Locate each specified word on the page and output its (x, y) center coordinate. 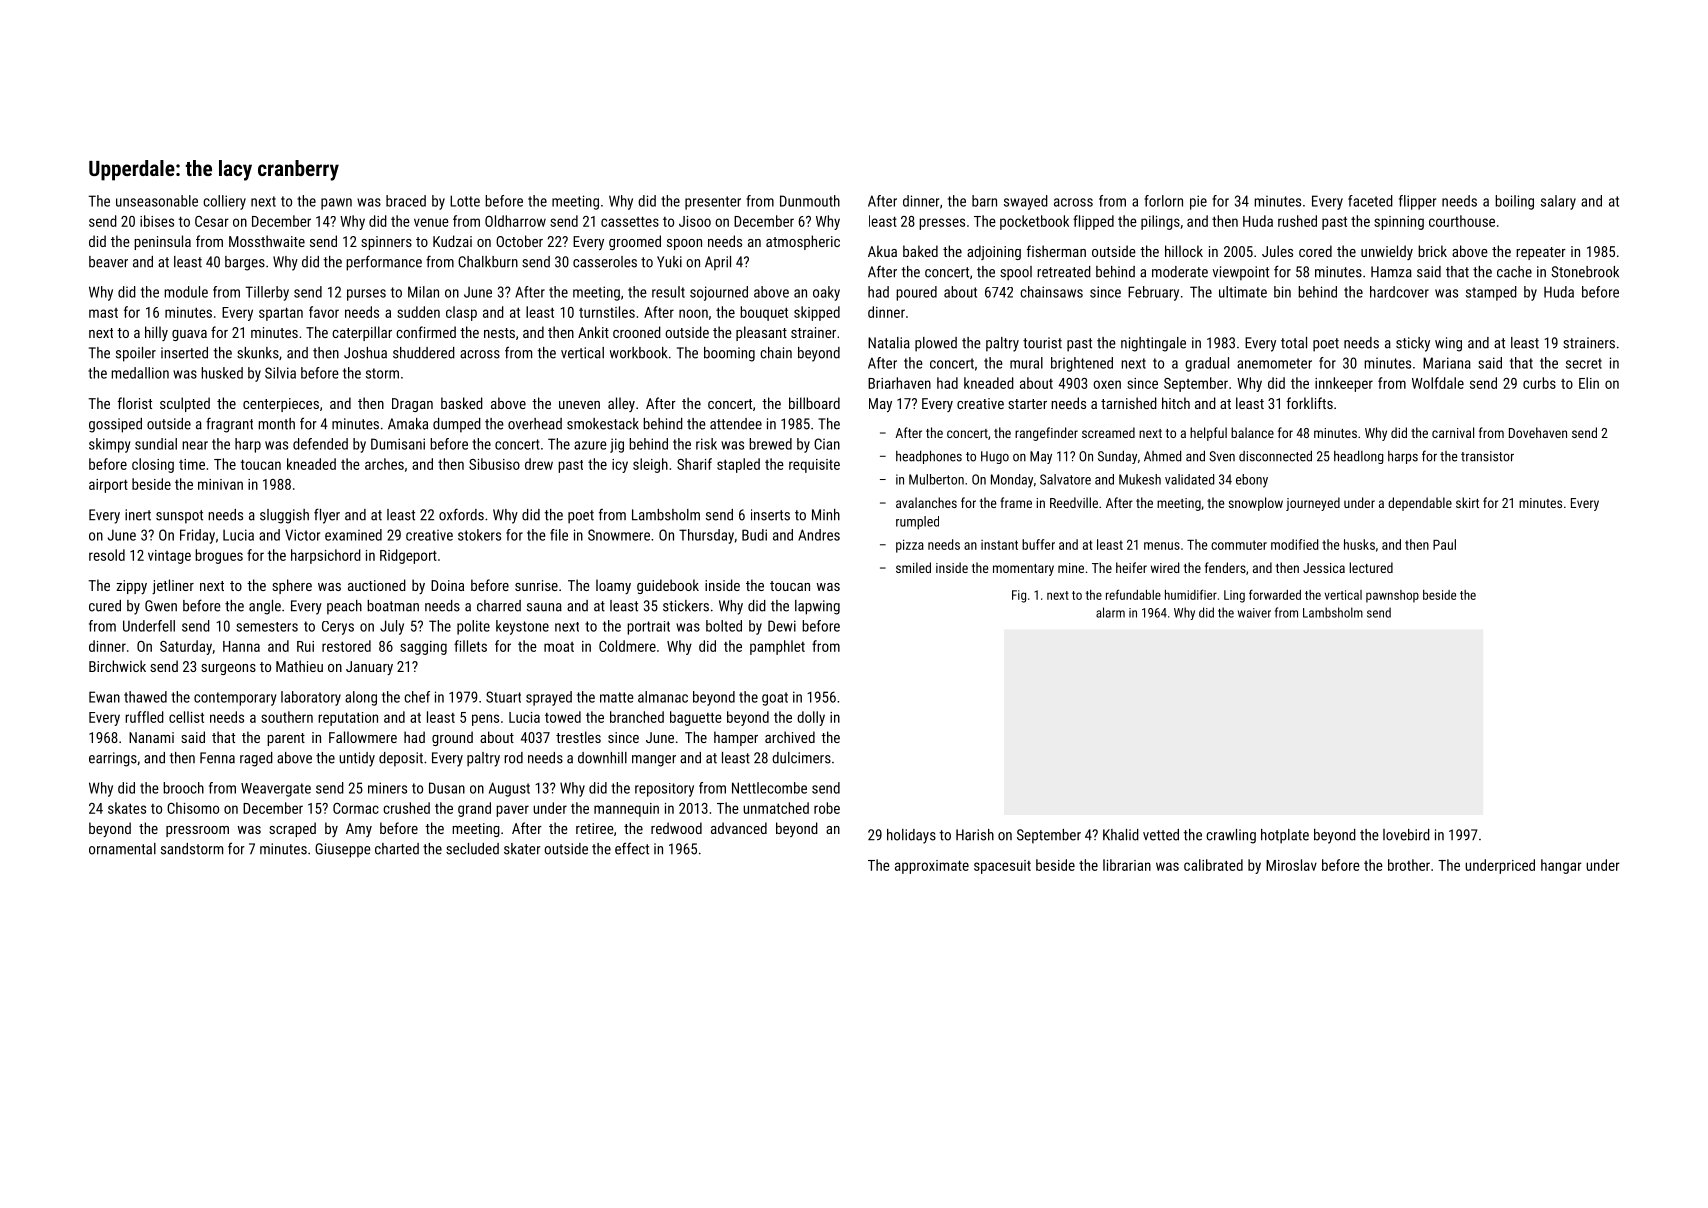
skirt (1467, 502)
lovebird (1406, 835)
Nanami (151, 737)
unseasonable (157, 201)
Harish (975, 835)
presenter (713, 203)
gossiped (115, 425)
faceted (1370, 201)
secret (1584, 363)
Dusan (447, 788)
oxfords (461, 514)
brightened (1082, 364)
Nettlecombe (769, 788)
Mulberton (936, 479)
